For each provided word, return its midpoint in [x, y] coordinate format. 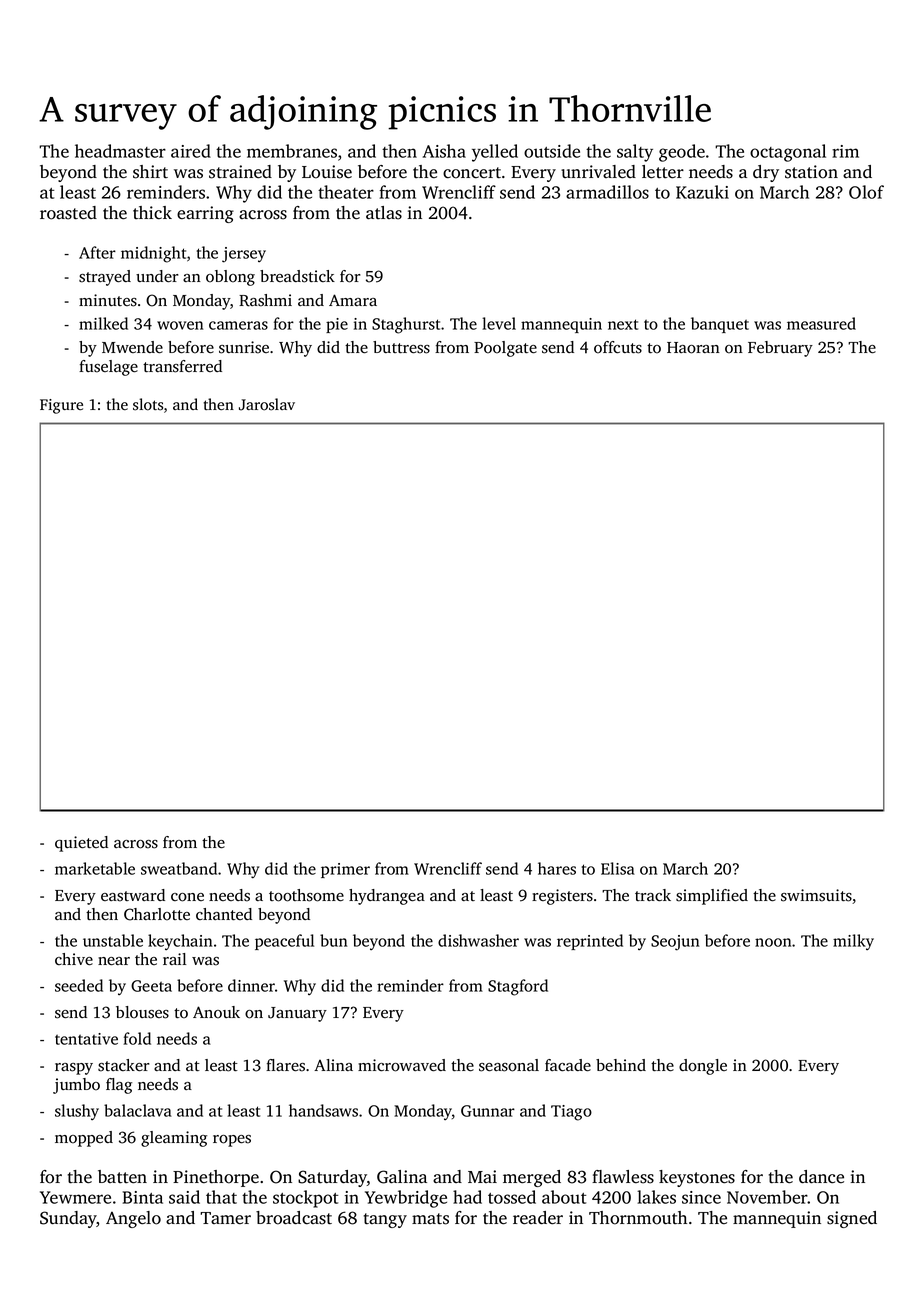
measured [821, 323]
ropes [232, 1141]
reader [538, 1218]
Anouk [216, 1012]
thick [152, 213]
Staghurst [406, 325]
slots [148, 404]
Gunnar [488, 1111]
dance [821, 1177]
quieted [81, 844]
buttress [401, 347]
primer [345, 870]
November [767, 1197]
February [780, 349]
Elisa [618, 868]
